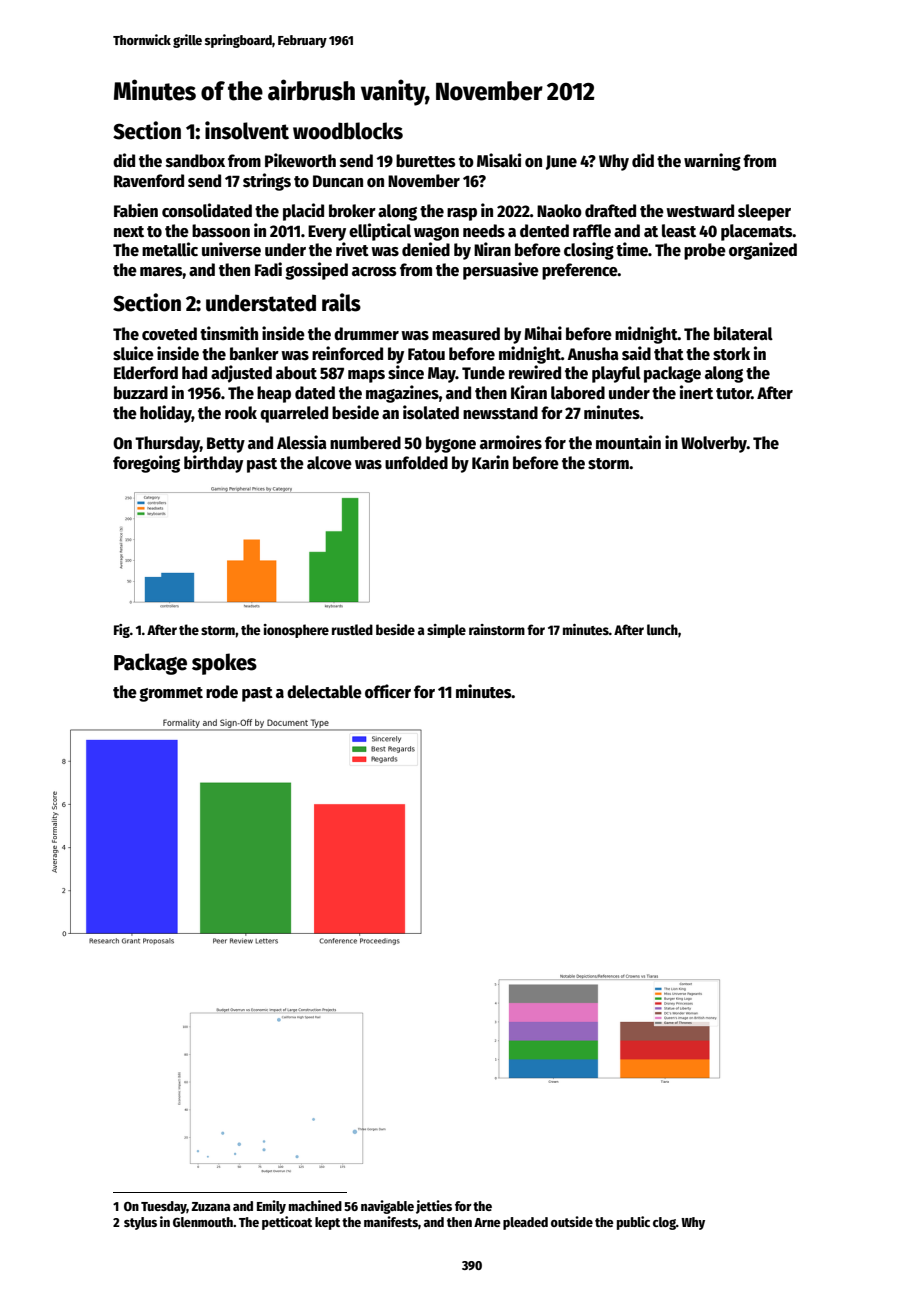 The width and height of the page is (924, 1314). What do you see at coordinates (426, 161) in the page?
I see `burettes` at bounding box center [426, 161].
